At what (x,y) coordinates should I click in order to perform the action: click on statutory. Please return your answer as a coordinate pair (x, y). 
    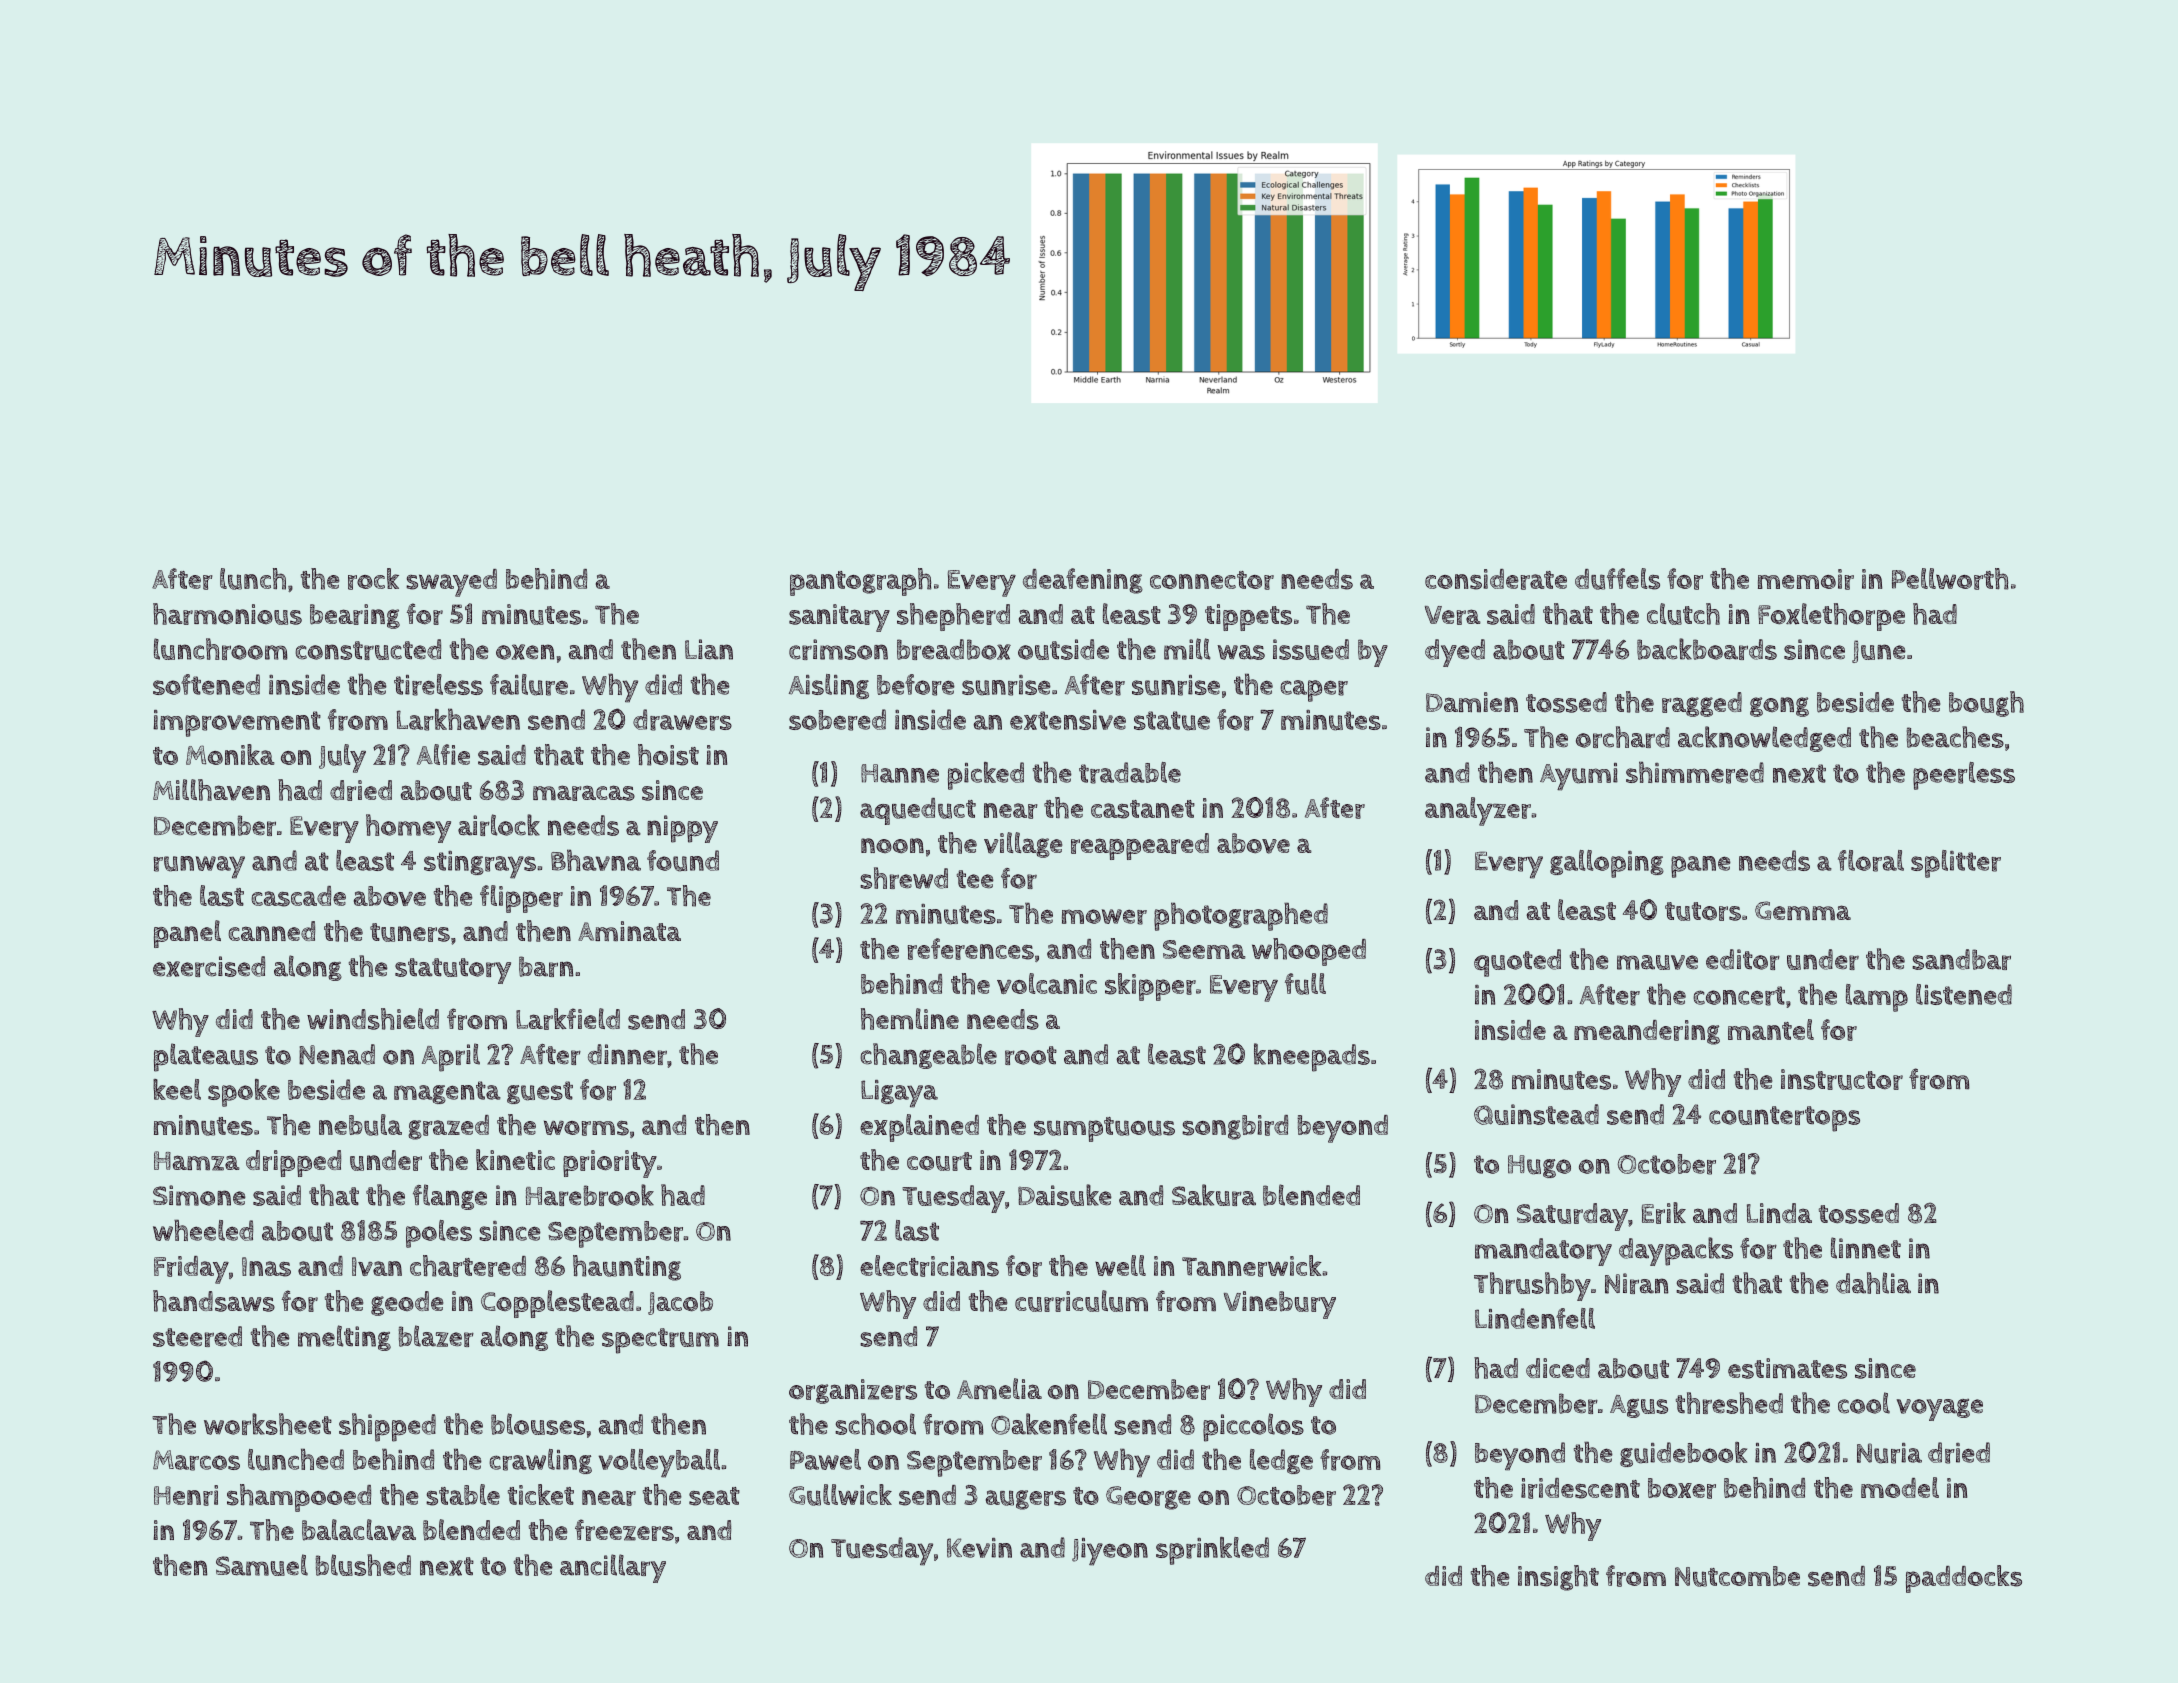
    Looking at the image, I should click on (453, 971).
